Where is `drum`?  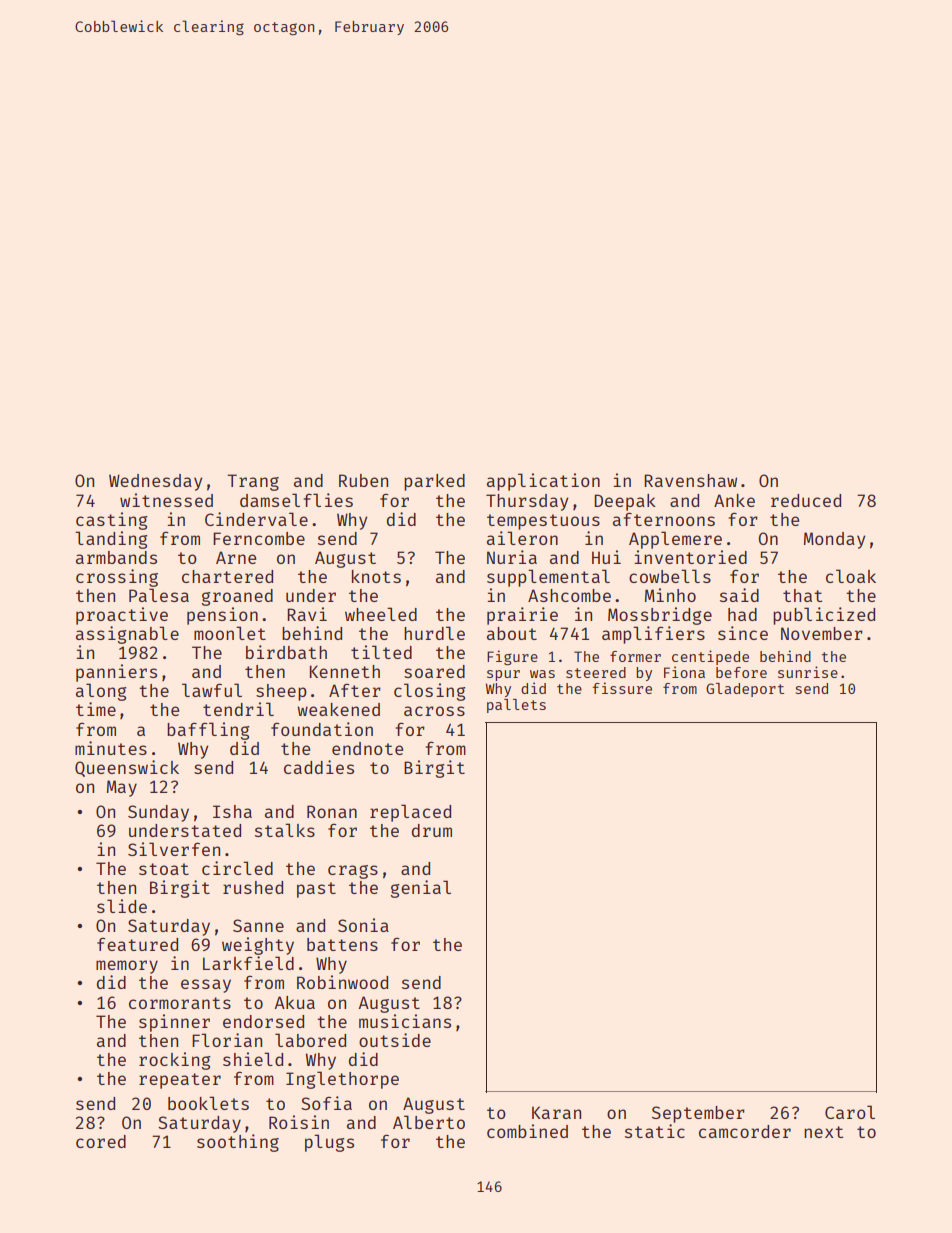 drum is located at coordinates (432, 830).
